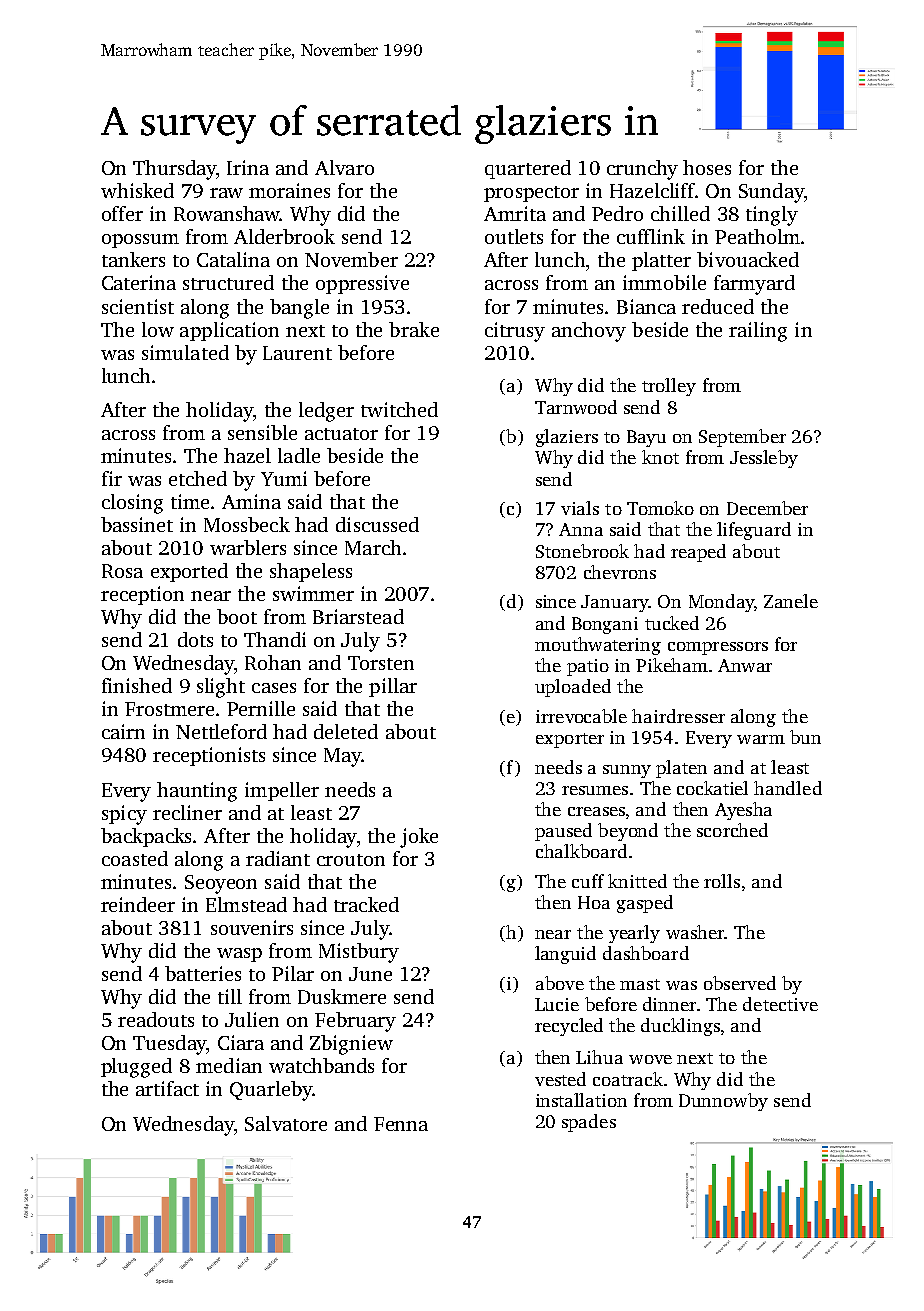  What do you see at coordinates (589, 1123) in the screenshot?
I see `spades` at bounding box center [589, 1123].
